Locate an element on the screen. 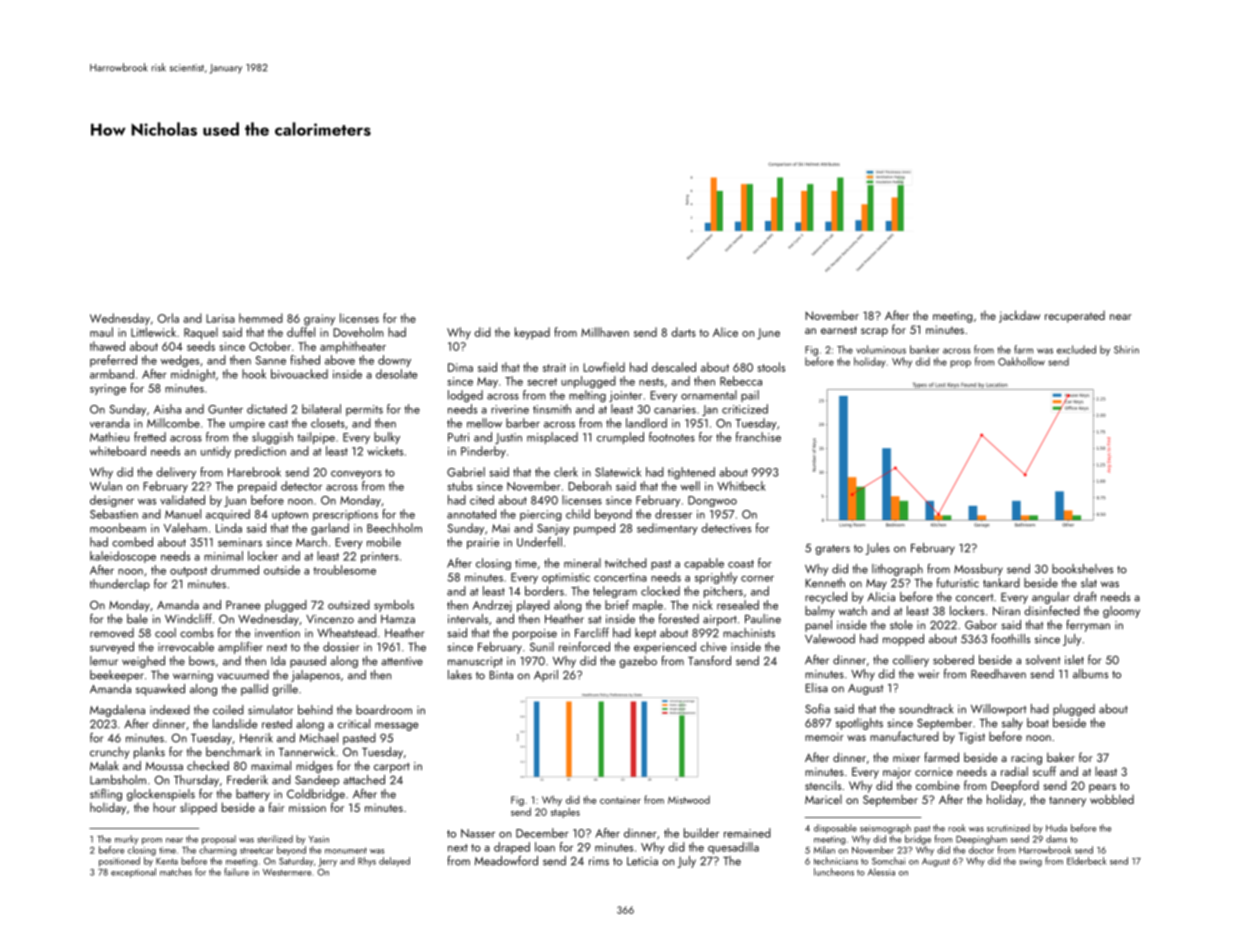  banker is located at coordinates (924, 349).
